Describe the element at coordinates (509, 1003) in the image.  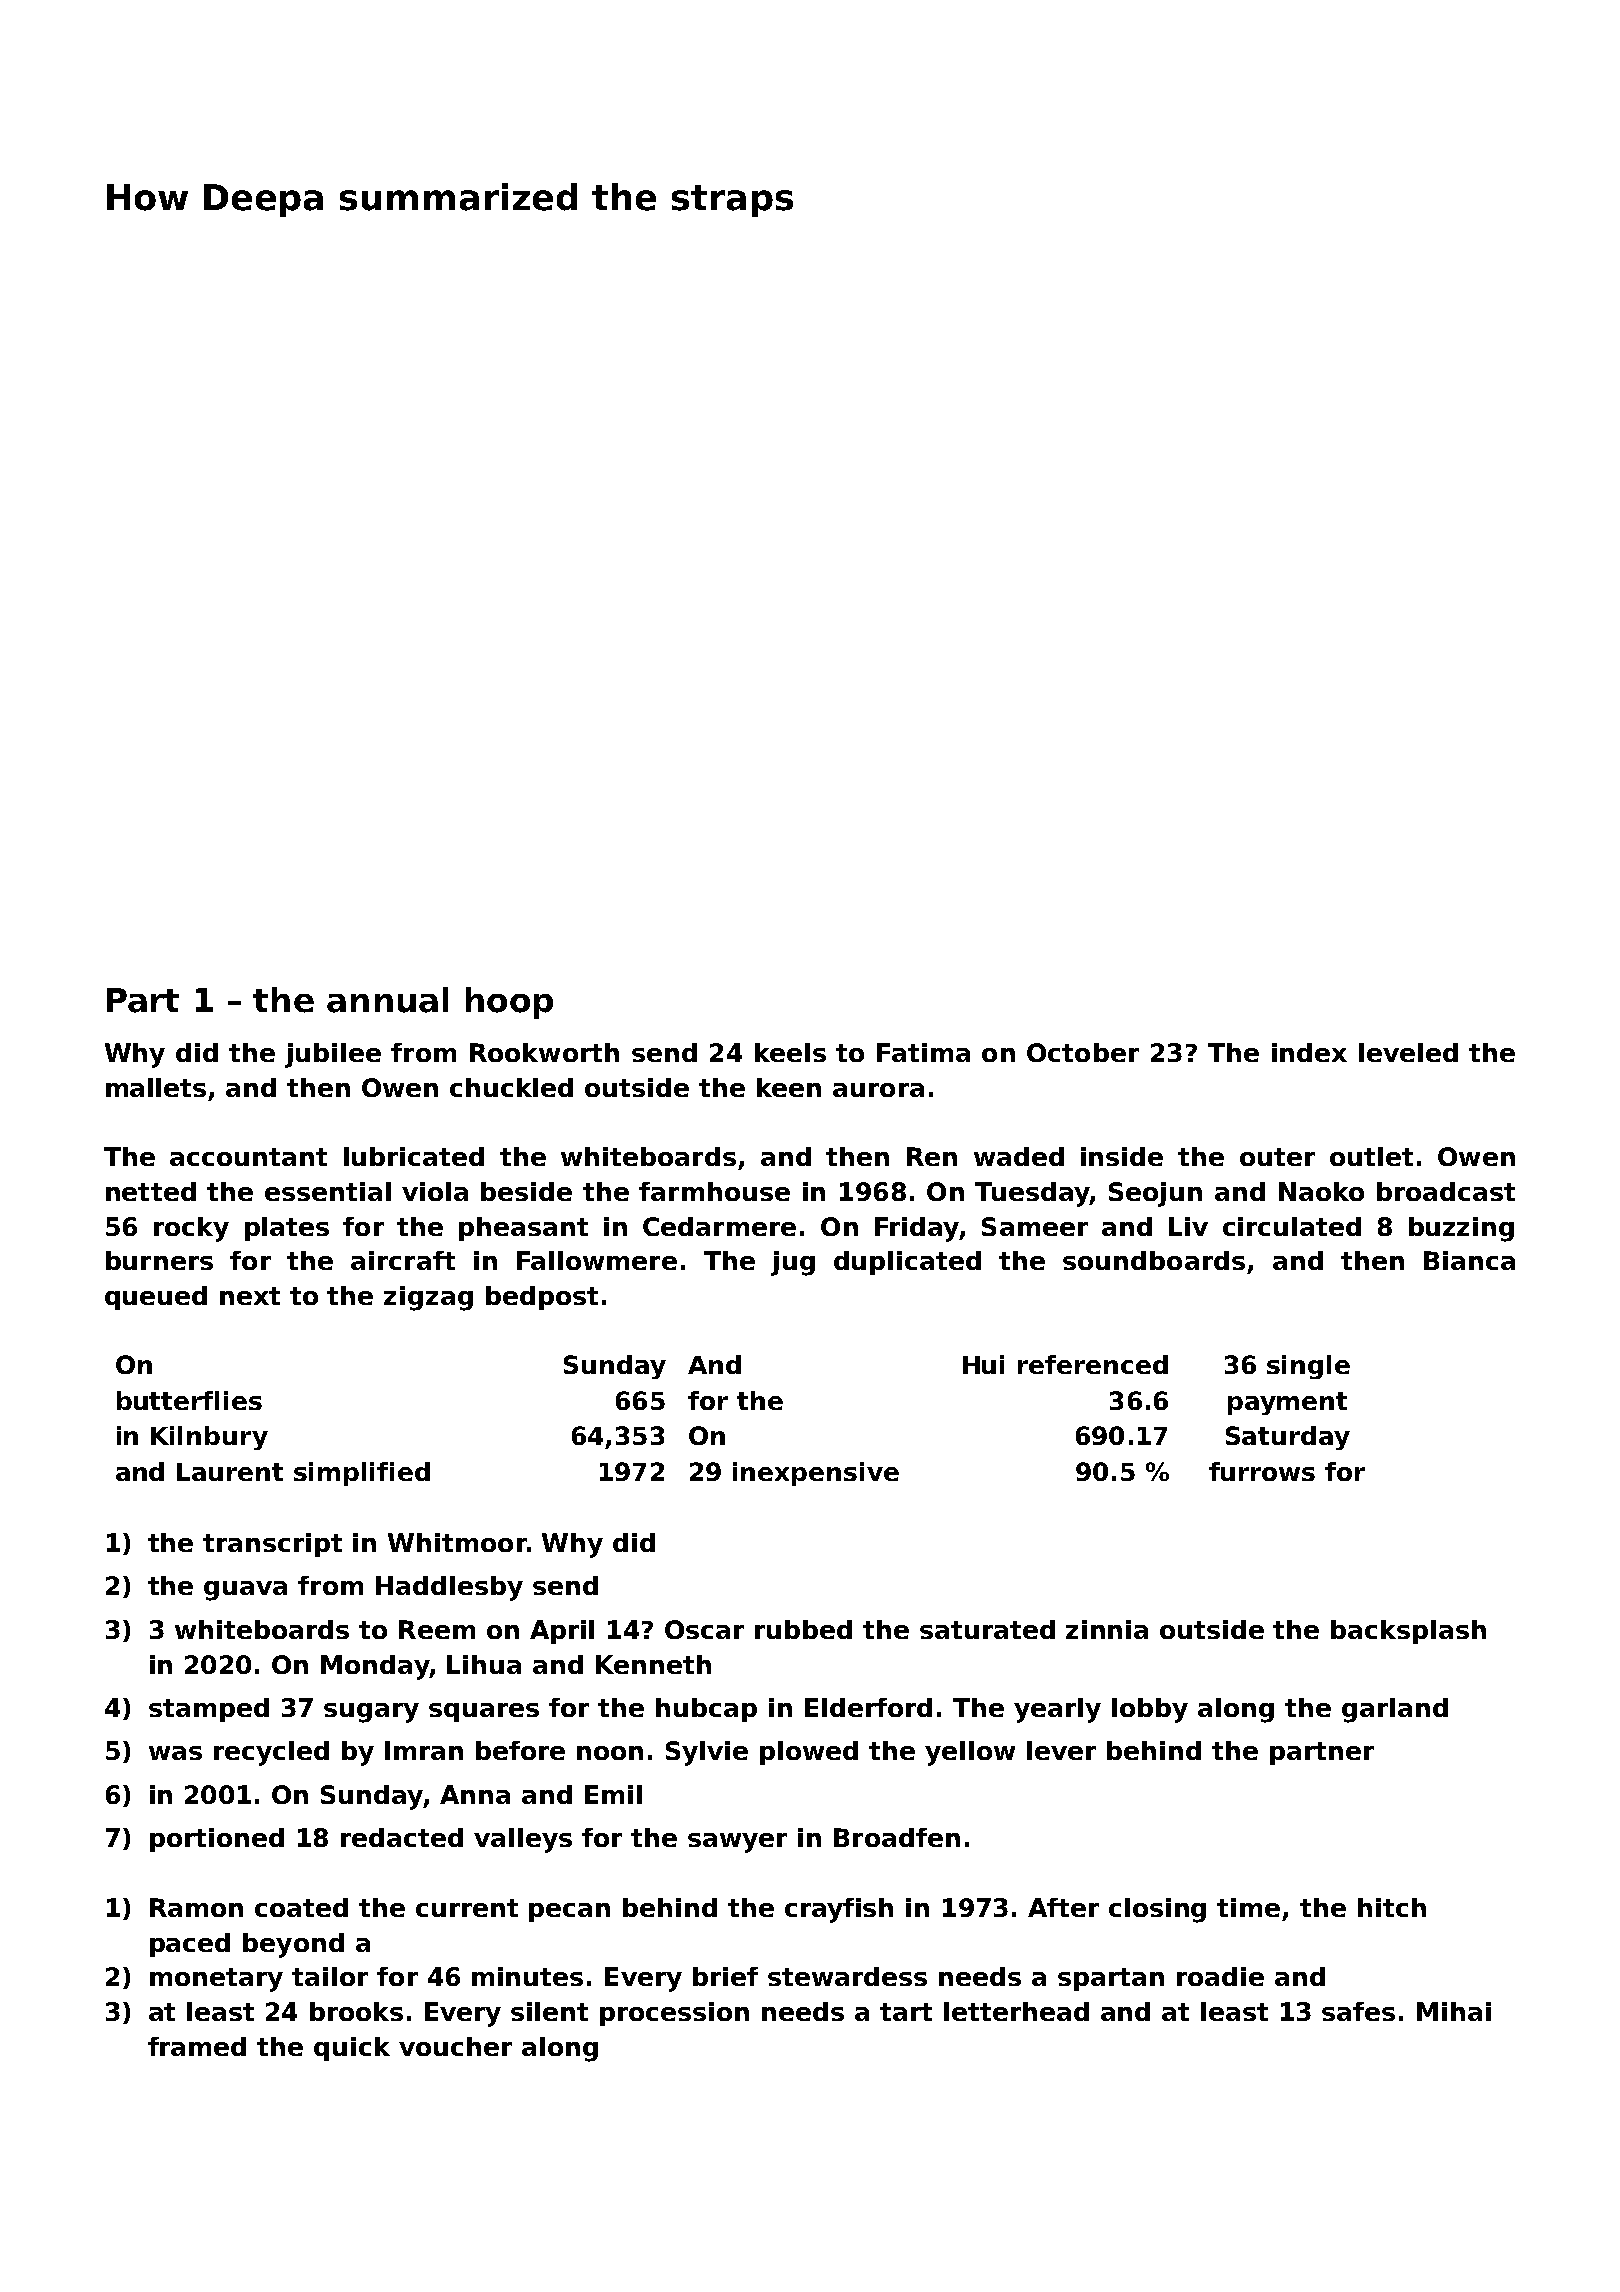
I see `hoop` at that location.
